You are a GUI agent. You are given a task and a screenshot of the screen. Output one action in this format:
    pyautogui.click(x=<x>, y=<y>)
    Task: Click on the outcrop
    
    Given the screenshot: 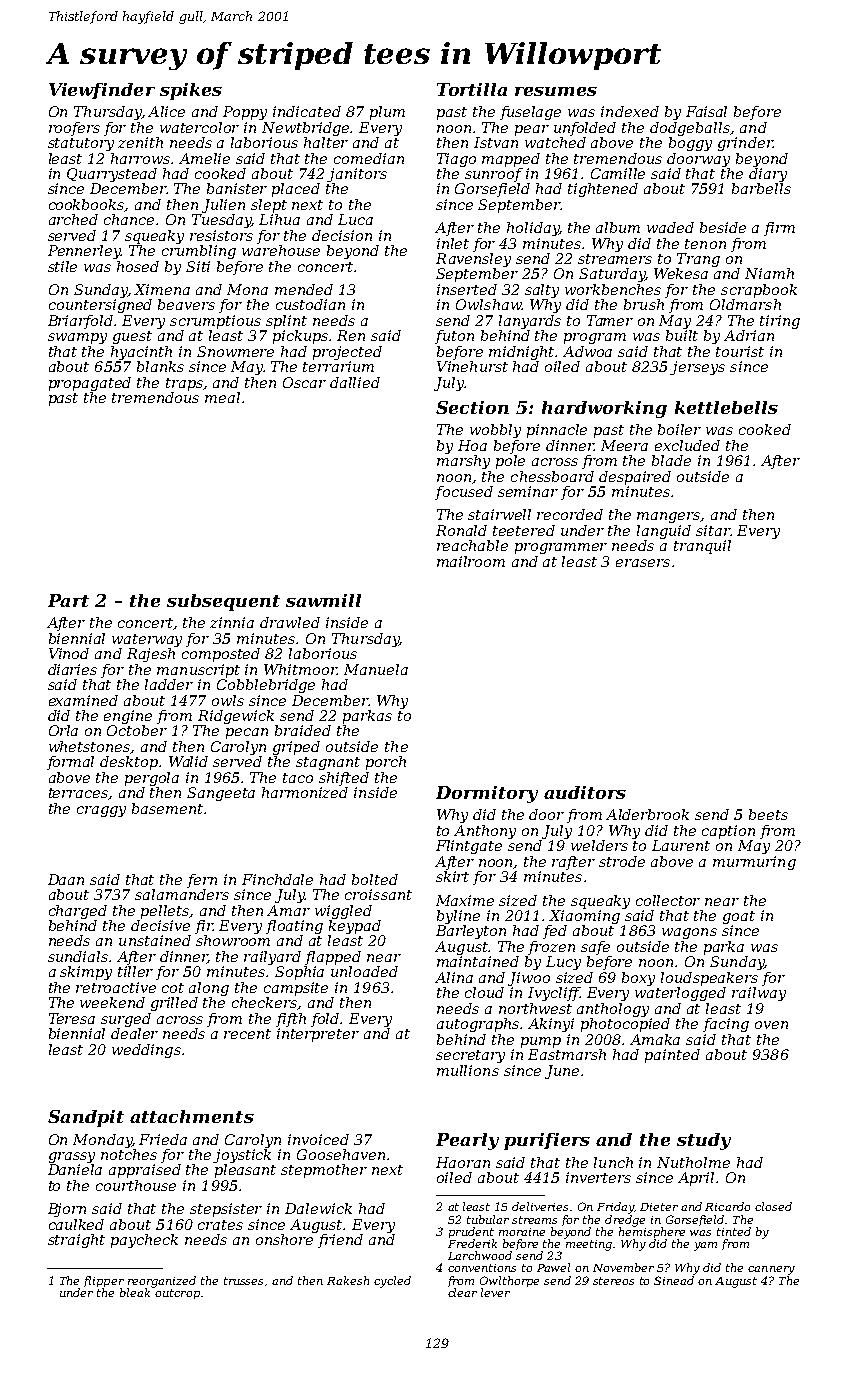 What is the action you would take?
    pyautogui.click(x=177, y=1294)
